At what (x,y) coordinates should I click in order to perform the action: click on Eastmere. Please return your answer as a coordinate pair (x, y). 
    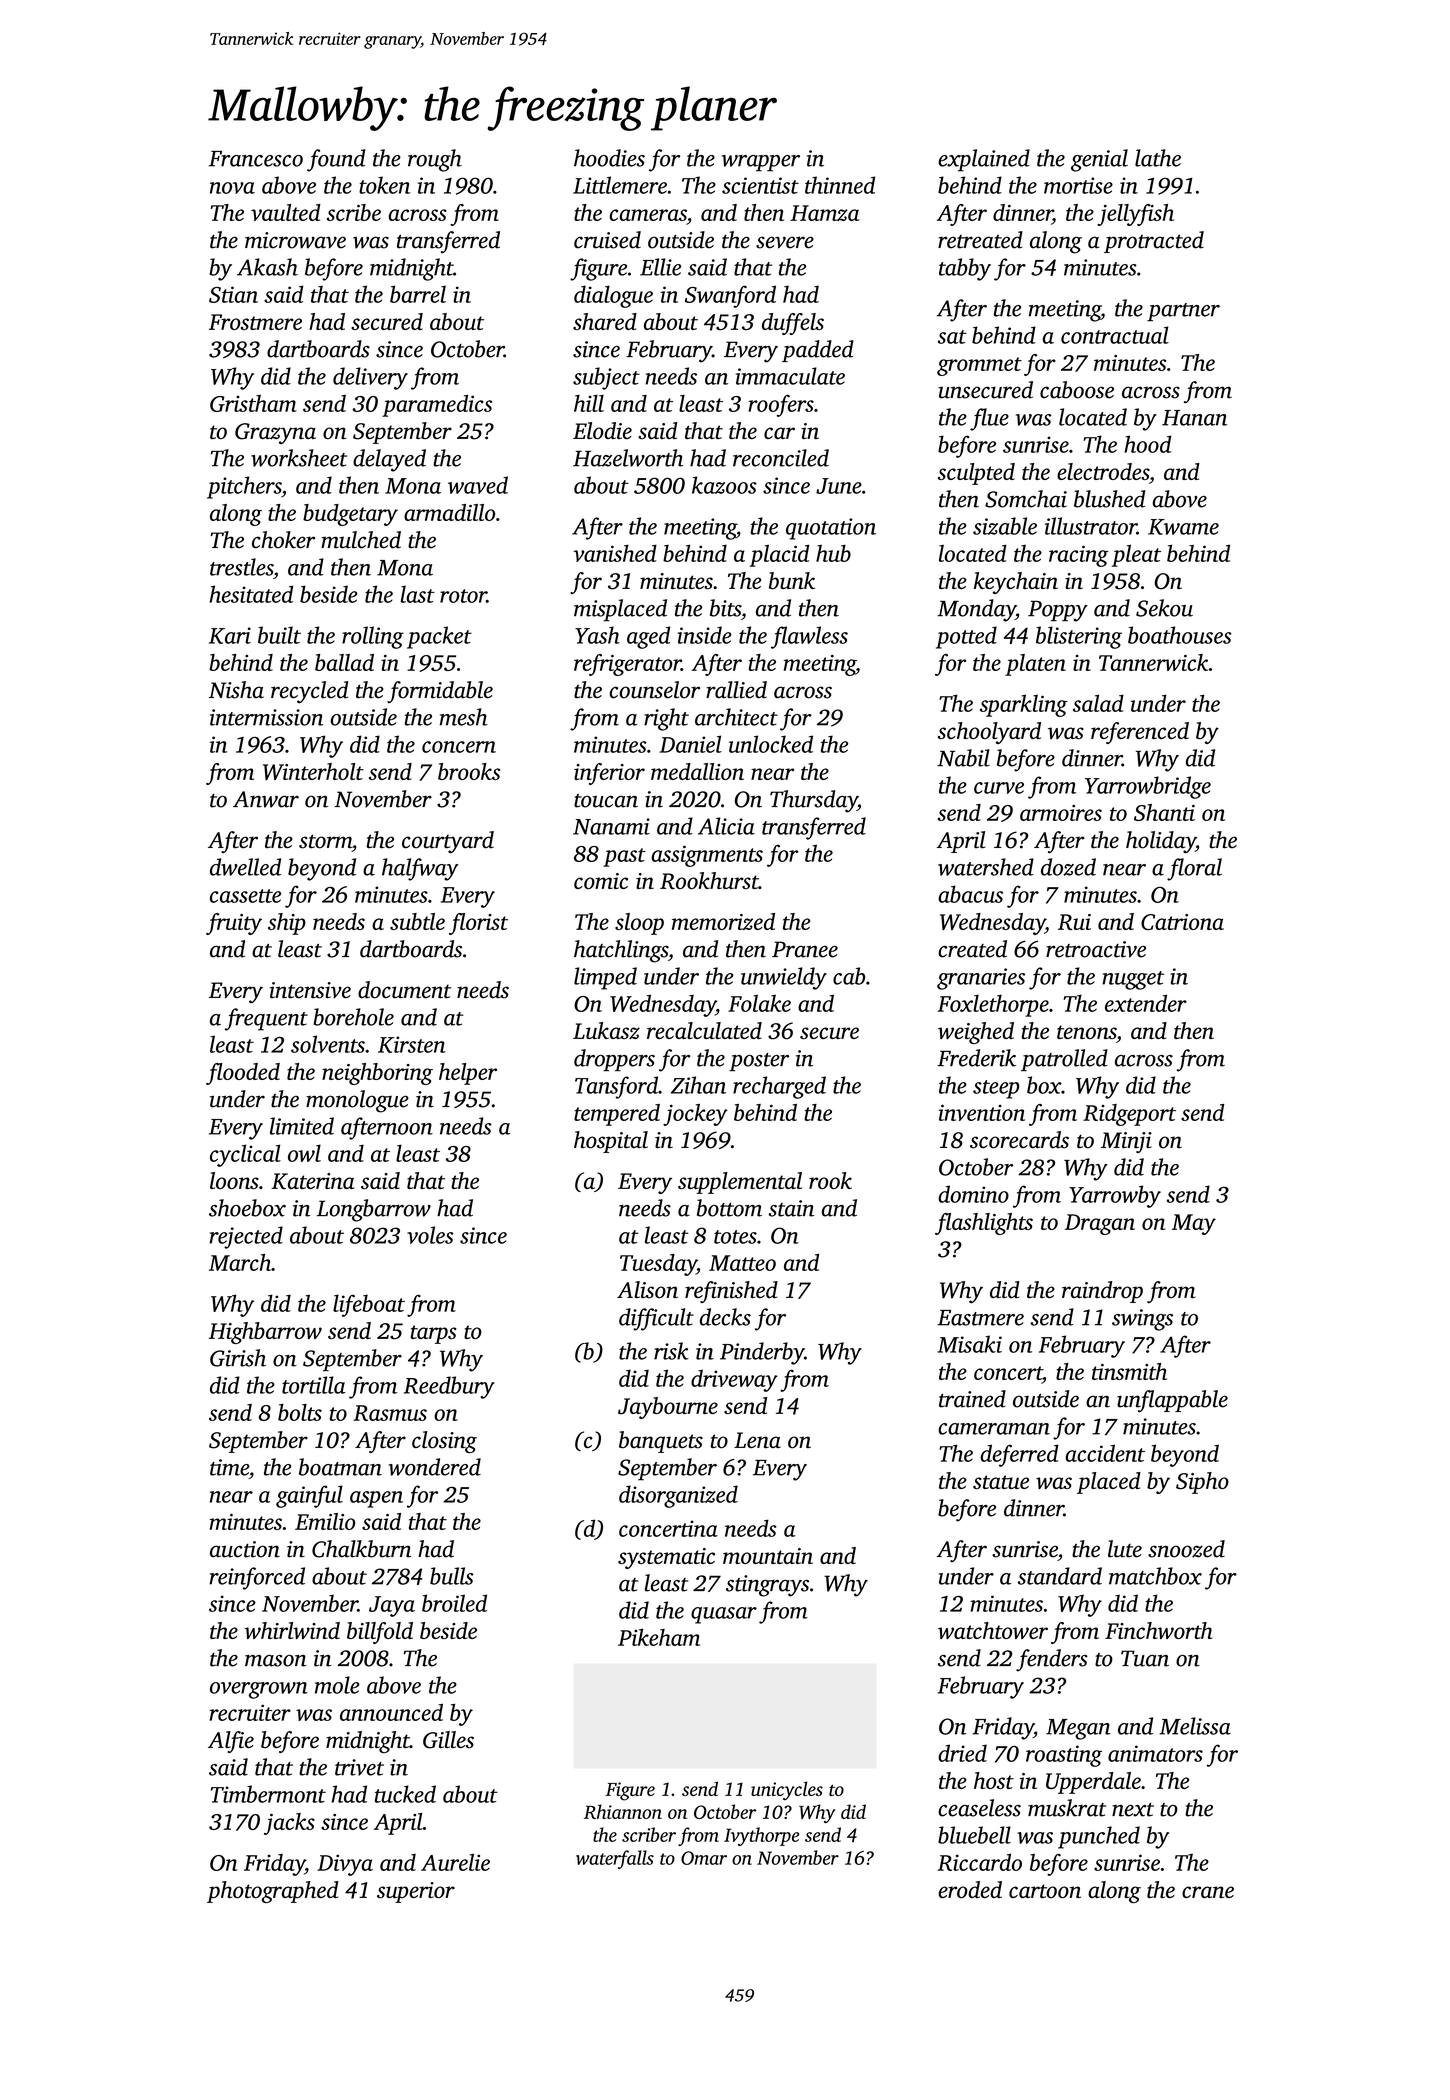
    Looking at the image, I should click on (980, 1318).
